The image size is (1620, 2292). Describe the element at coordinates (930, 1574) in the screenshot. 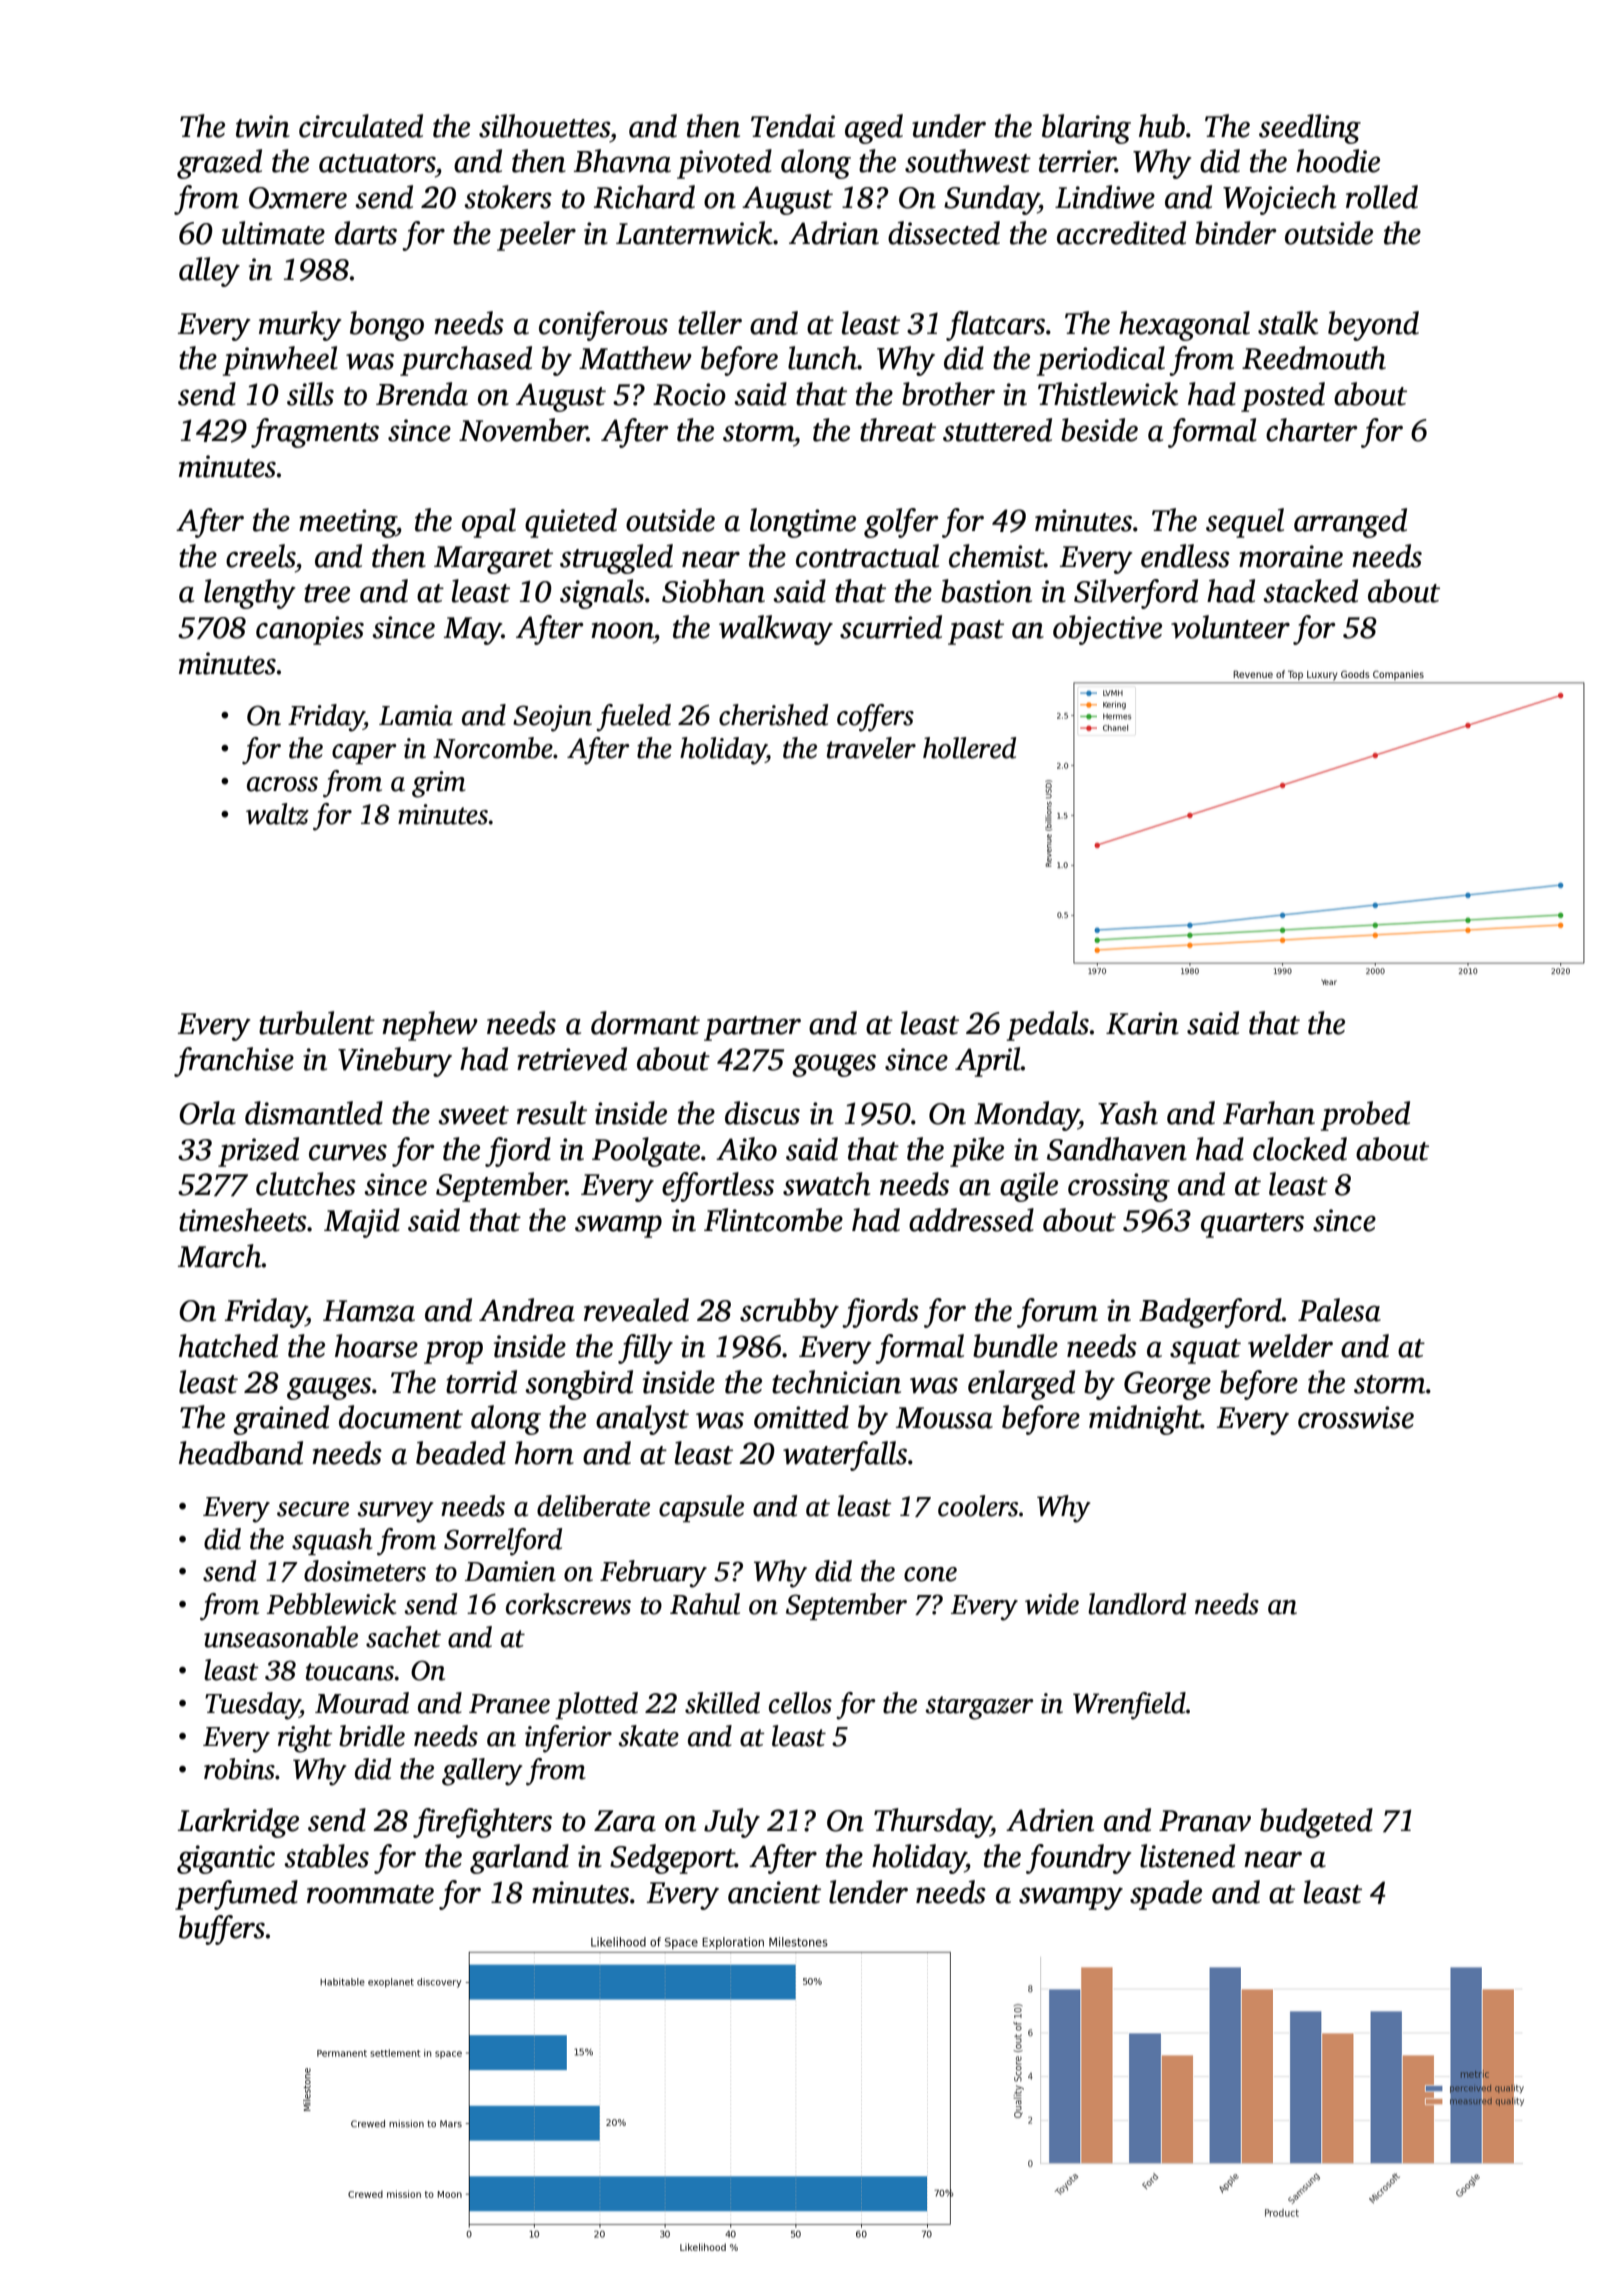

I see `cone` at that location.
